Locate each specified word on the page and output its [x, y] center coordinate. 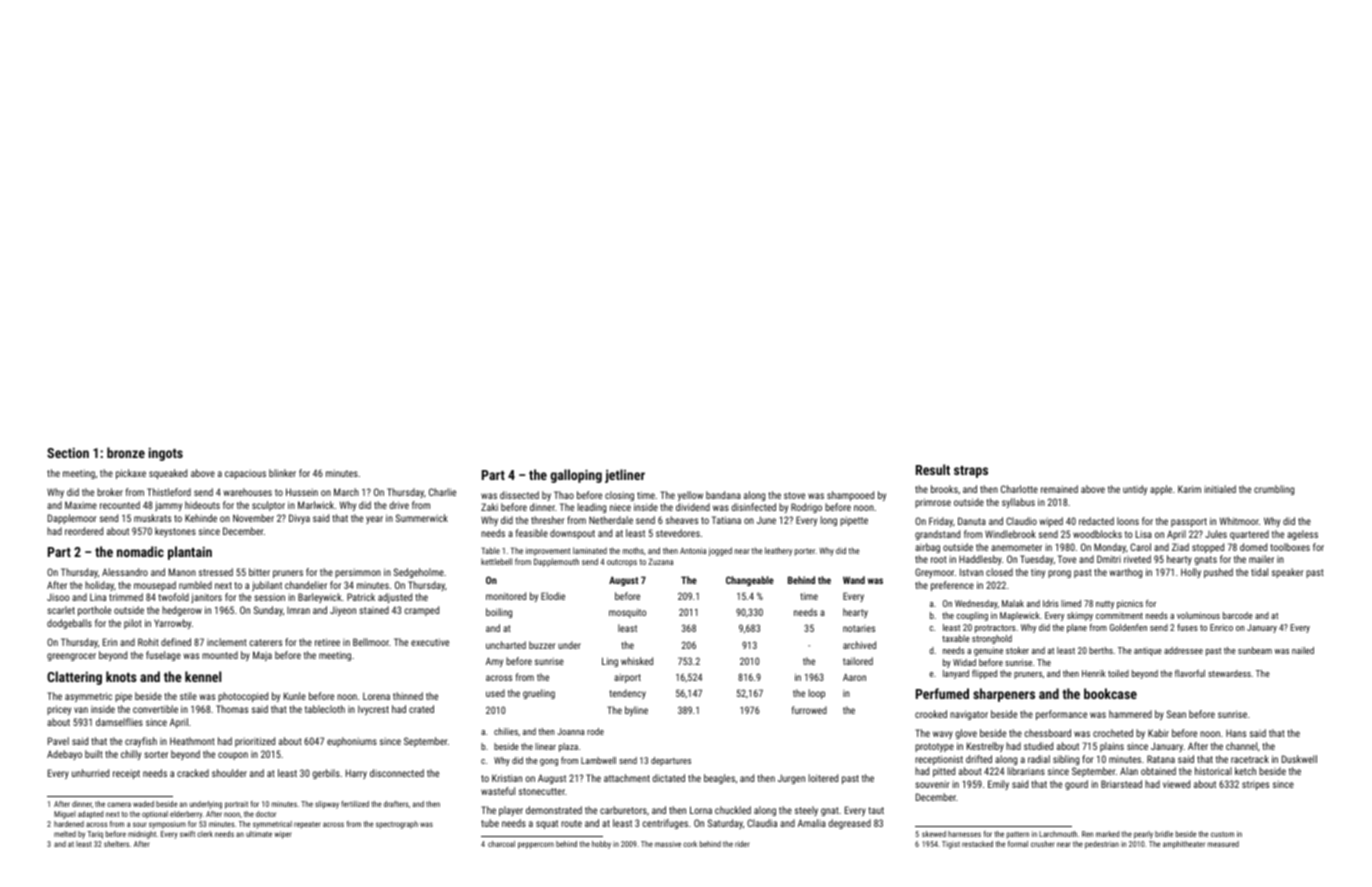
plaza [568, 747]
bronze [126, 452]
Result [933, 469]
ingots [166, 454]
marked [1108, 834]
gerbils [326, 774]
